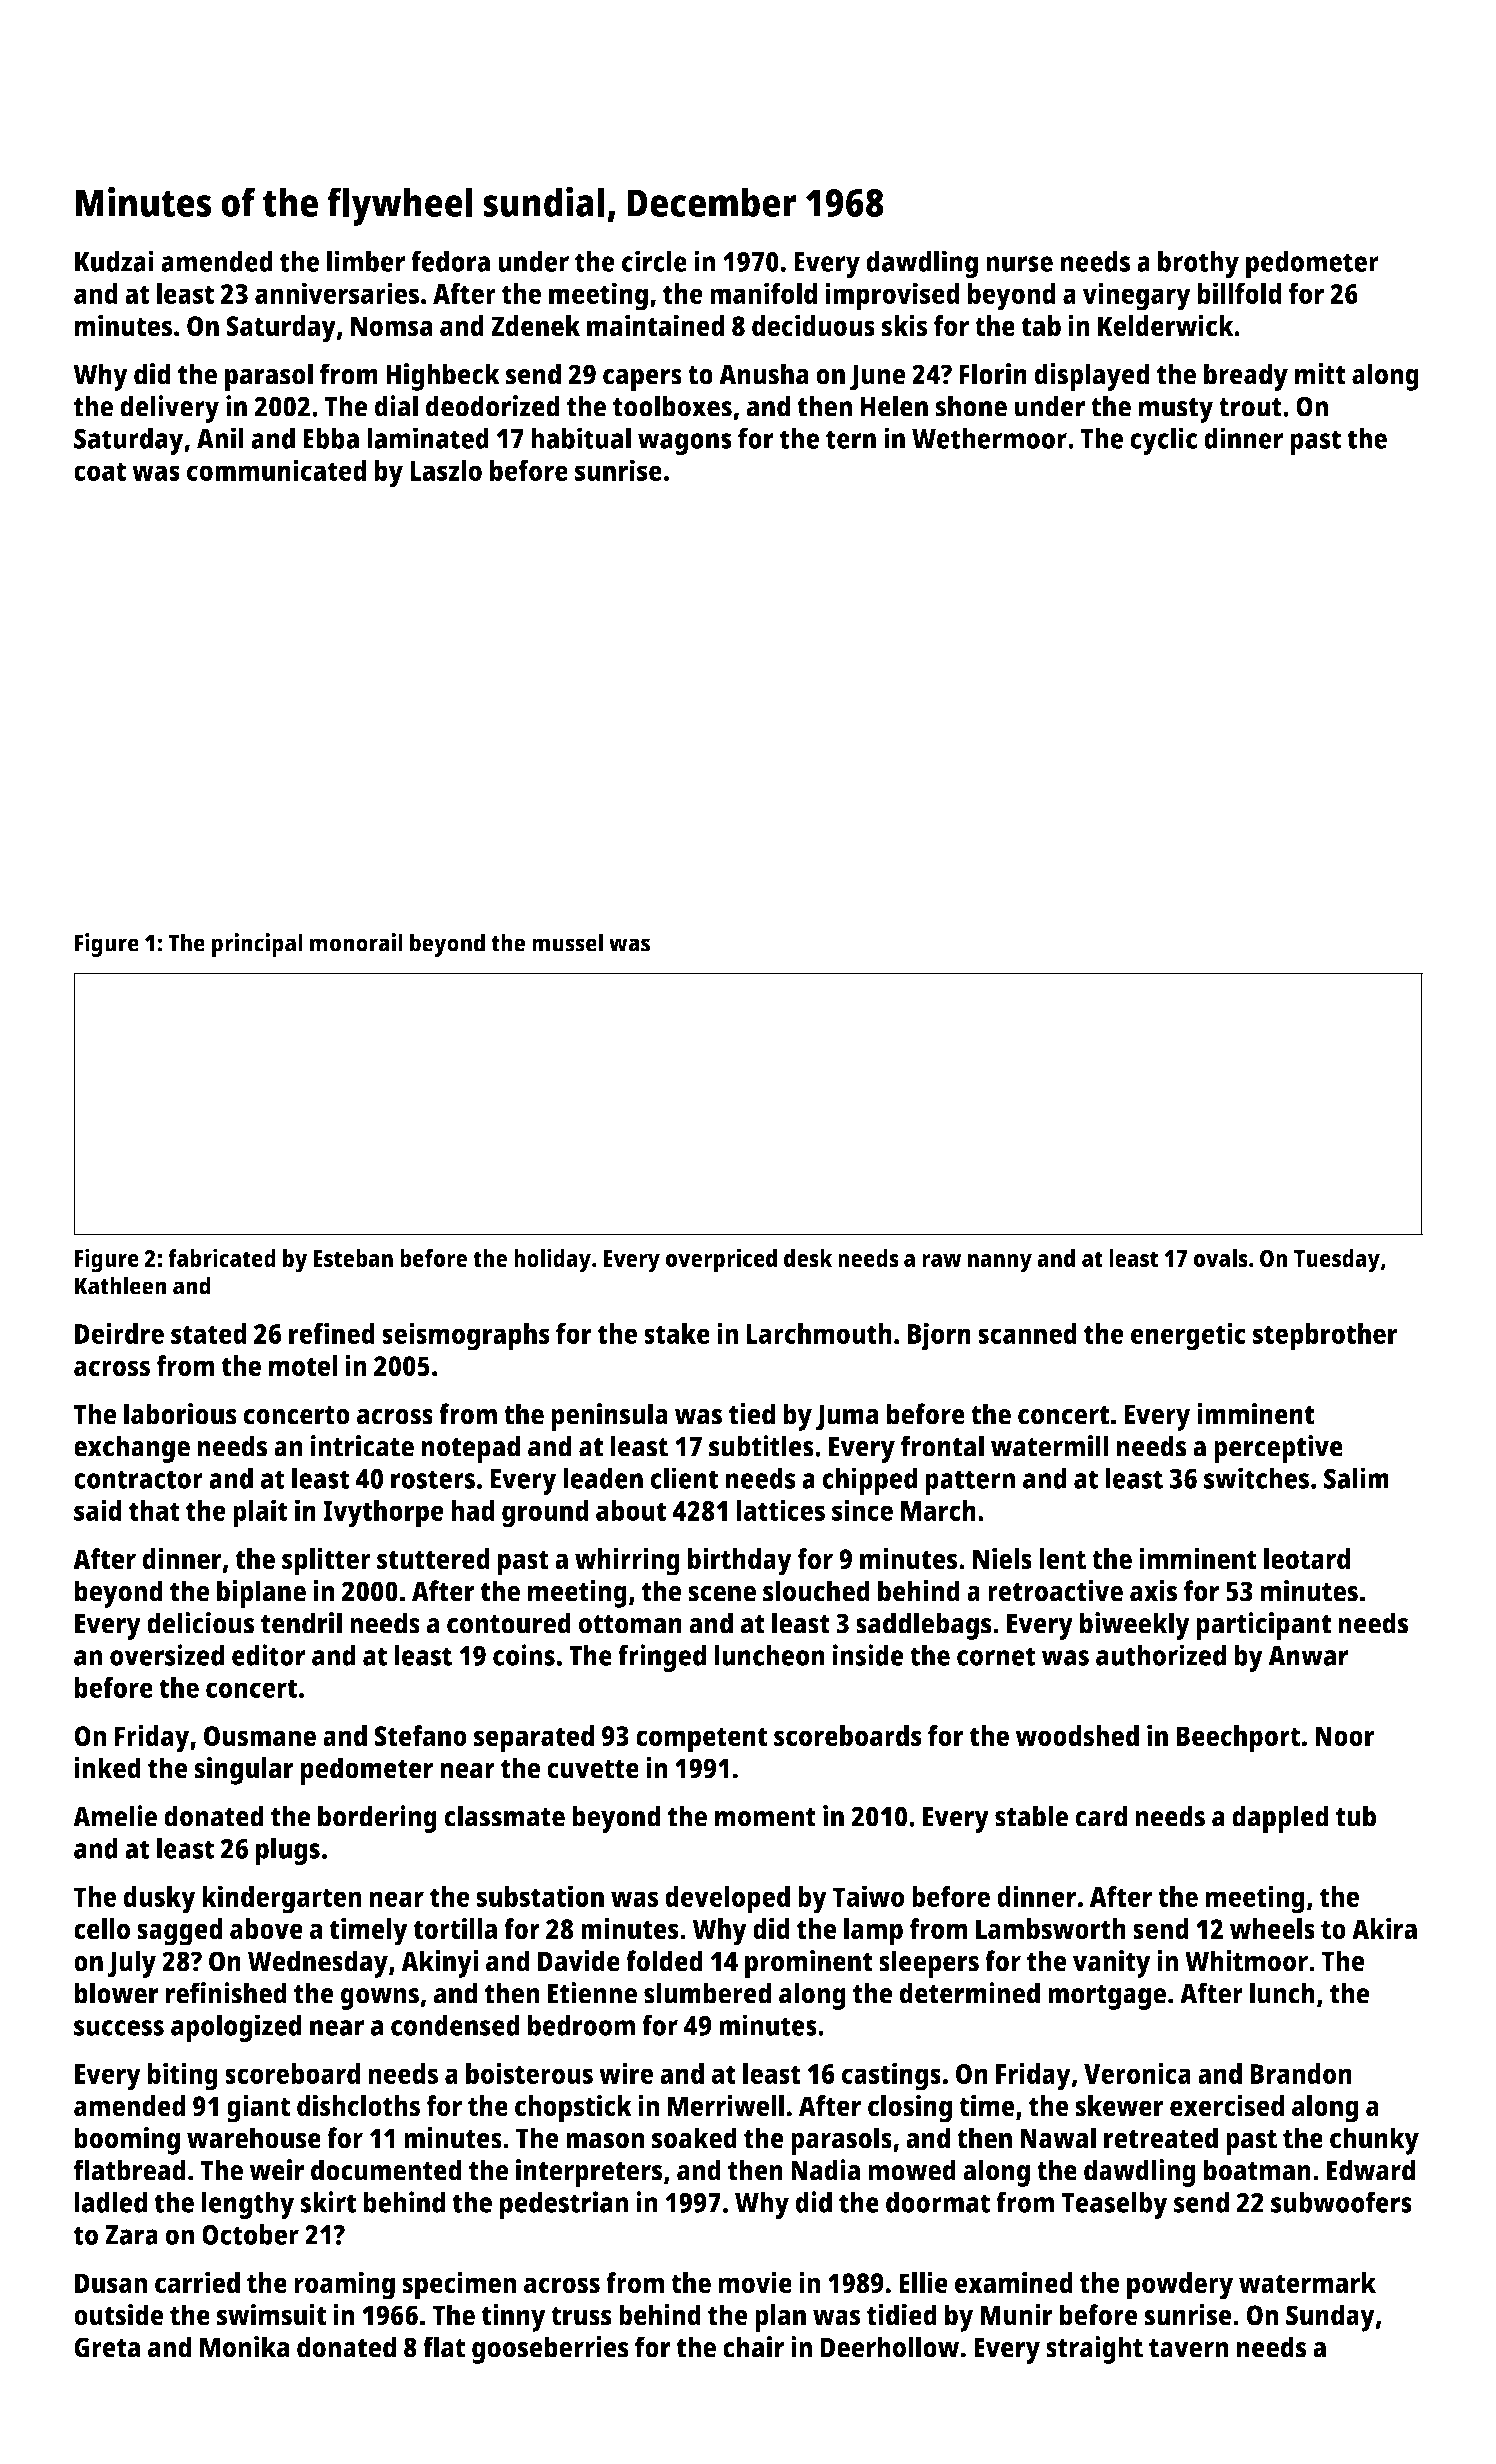 The image size is (1496, 2464). What do you see at coordinates (1337, 1261) in the screenshot?
I see `Tuesday` at bounding box center [1337, 1261].
